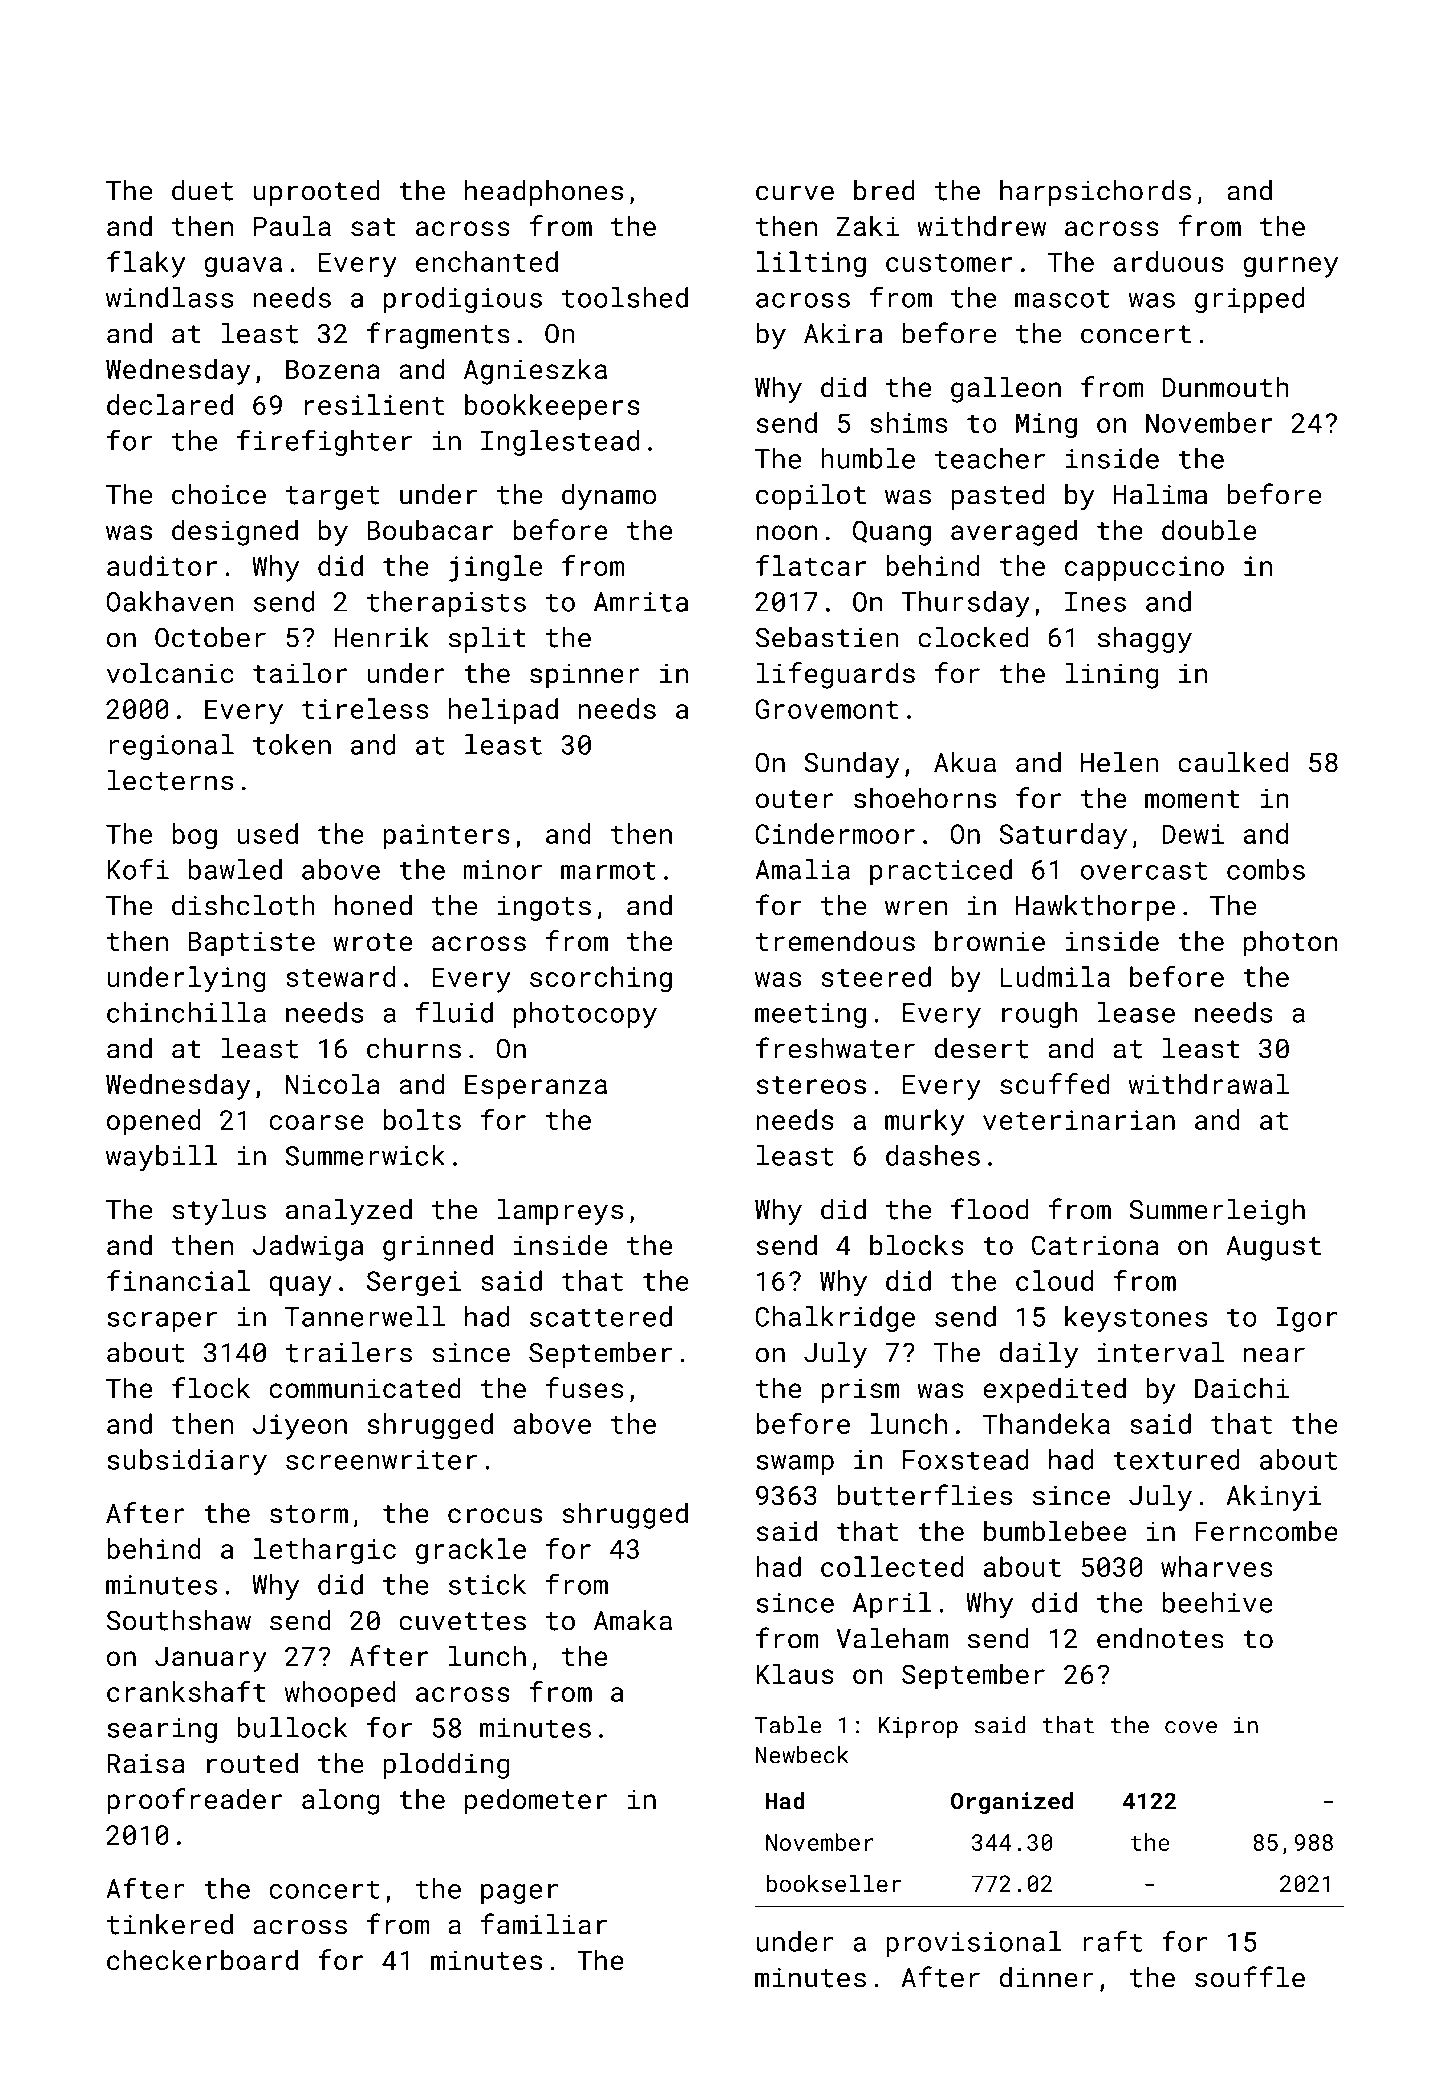 The width and height of the document is (1450, 2100). I want to click on uprooted, so click(316, 193).
